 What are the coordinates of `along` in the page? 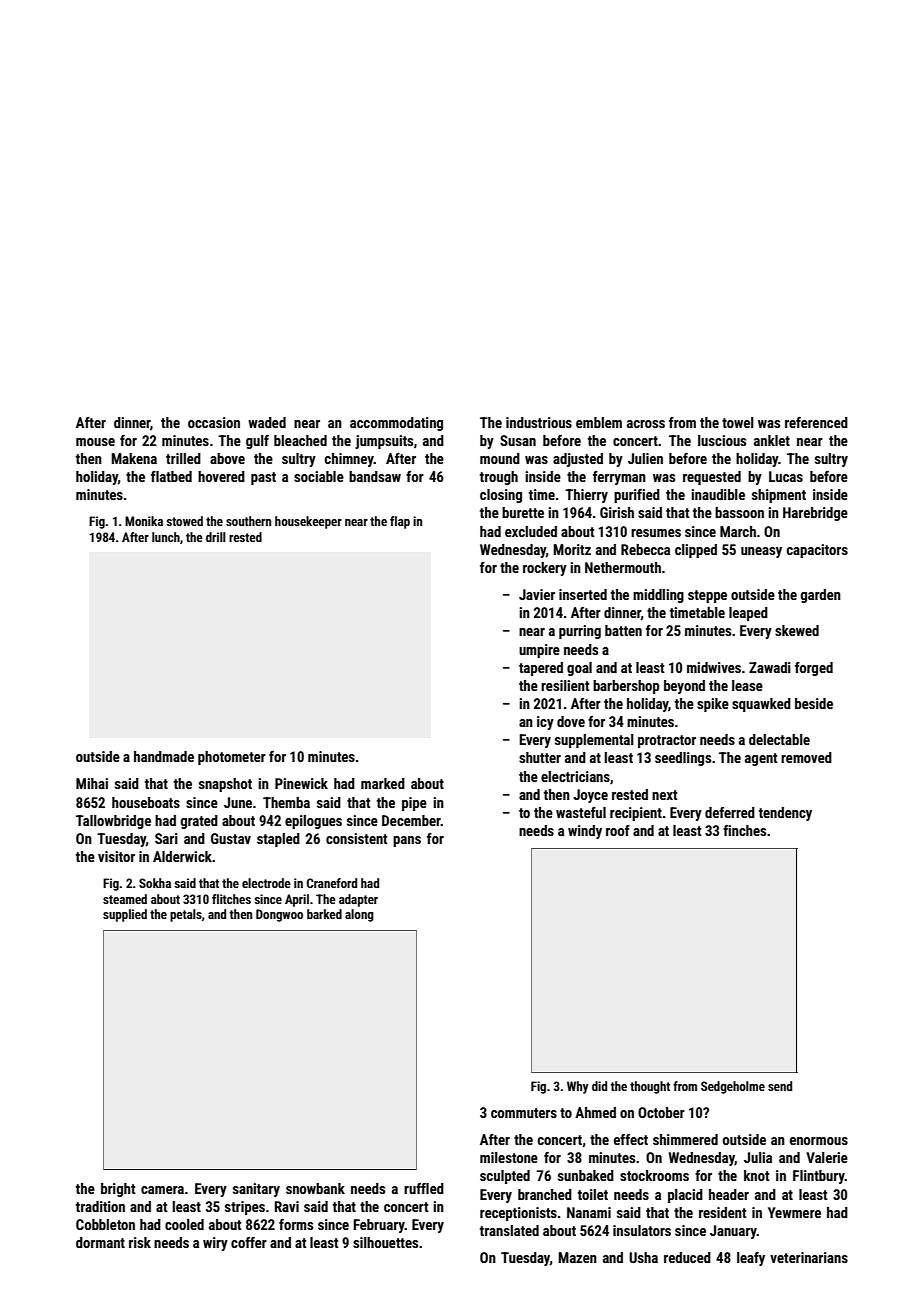 It's located at (359, 915).
